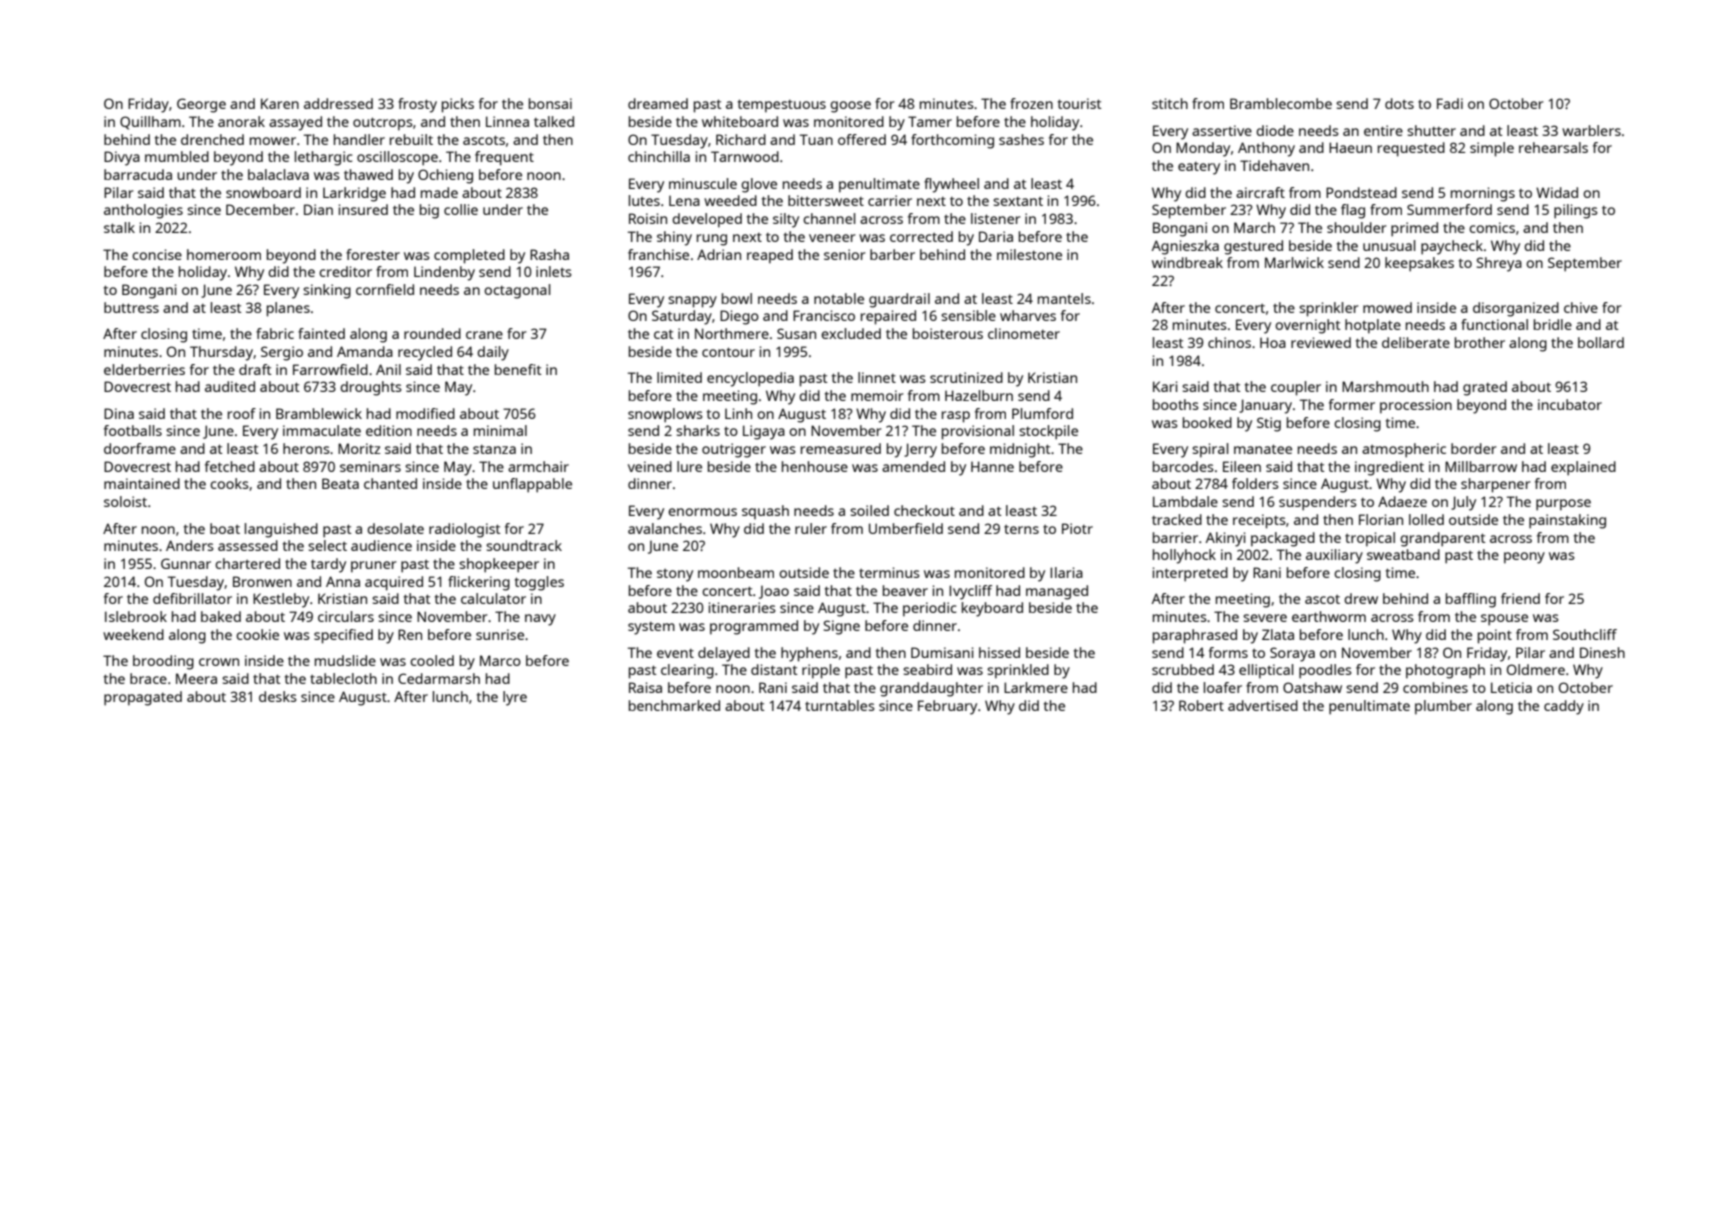  I want to click on beaver, so click(905, 590).
